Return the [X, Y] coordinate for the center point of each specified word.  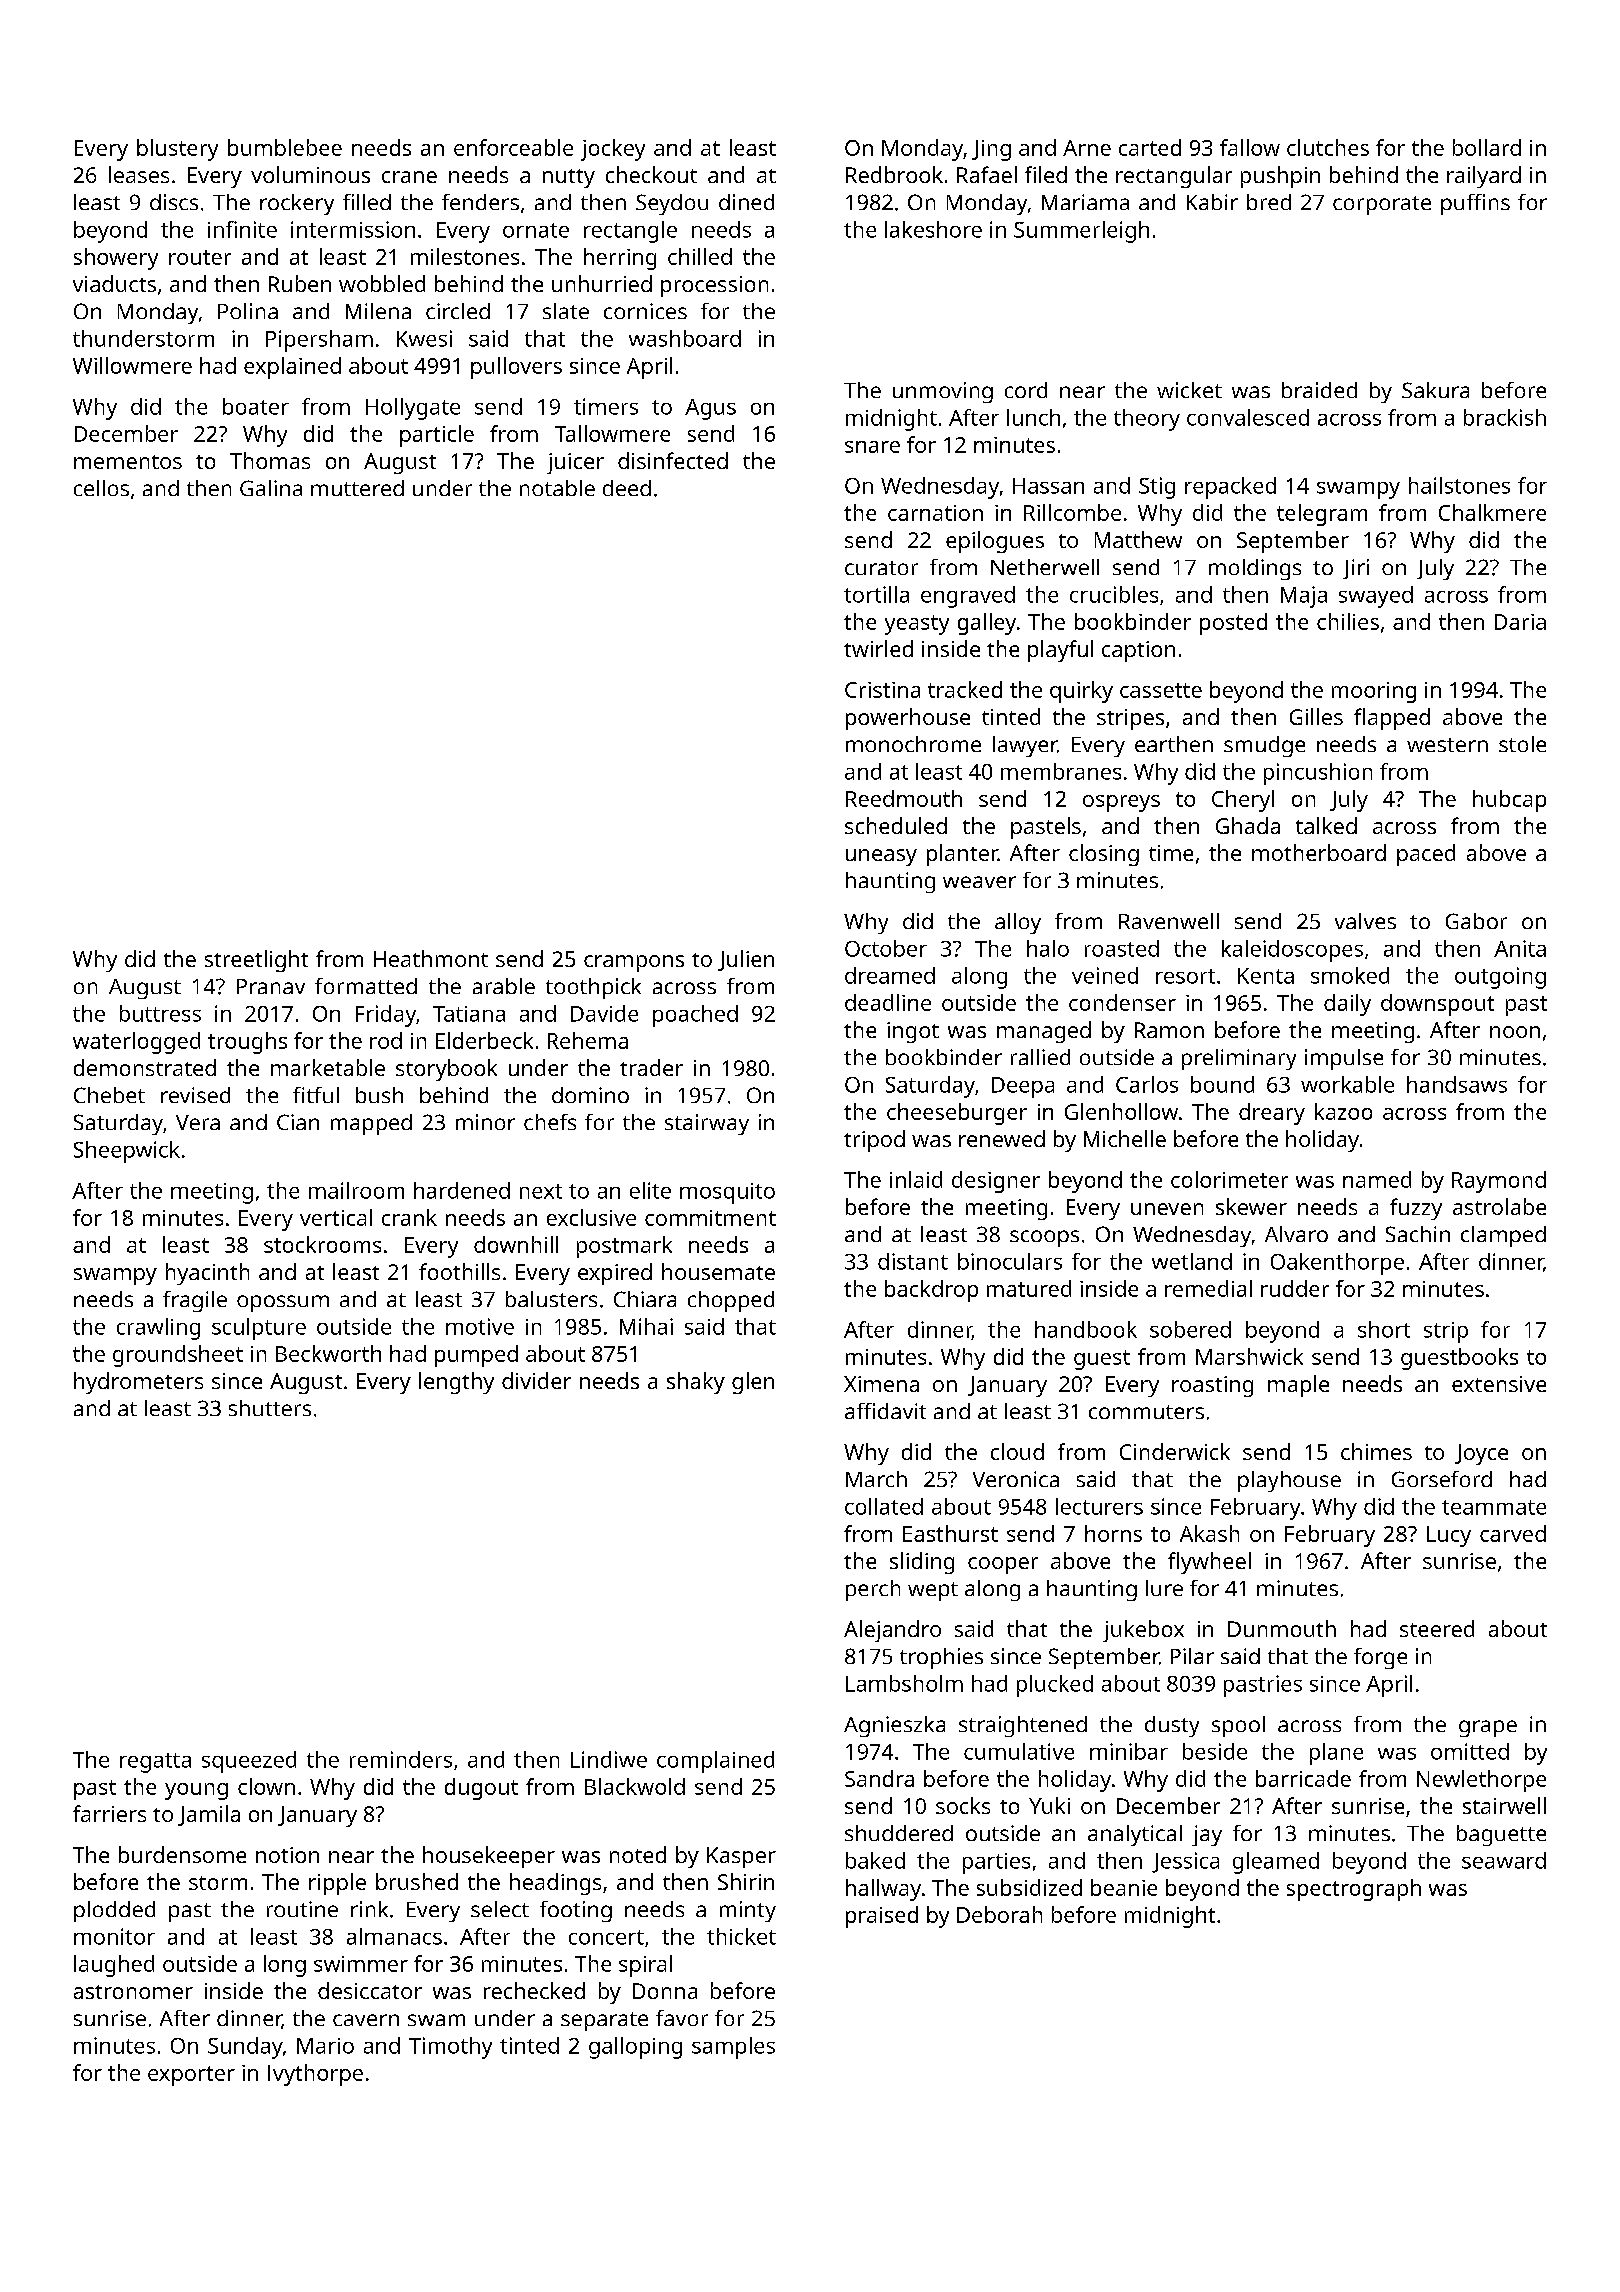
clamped [1503, 1236]
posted [1233, 624]
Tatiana [469, 1014]
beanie [1124, 1887]
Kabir [1212, 202]
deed [627, 488]
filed [1046, 174]
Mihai [646, 1326]
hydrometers [138, 1383]
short [1384, 1329]
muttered [357, 488]
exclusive [591, 1217]
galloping [635, 2048]
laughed [114, 1966]
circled [458, 311]
